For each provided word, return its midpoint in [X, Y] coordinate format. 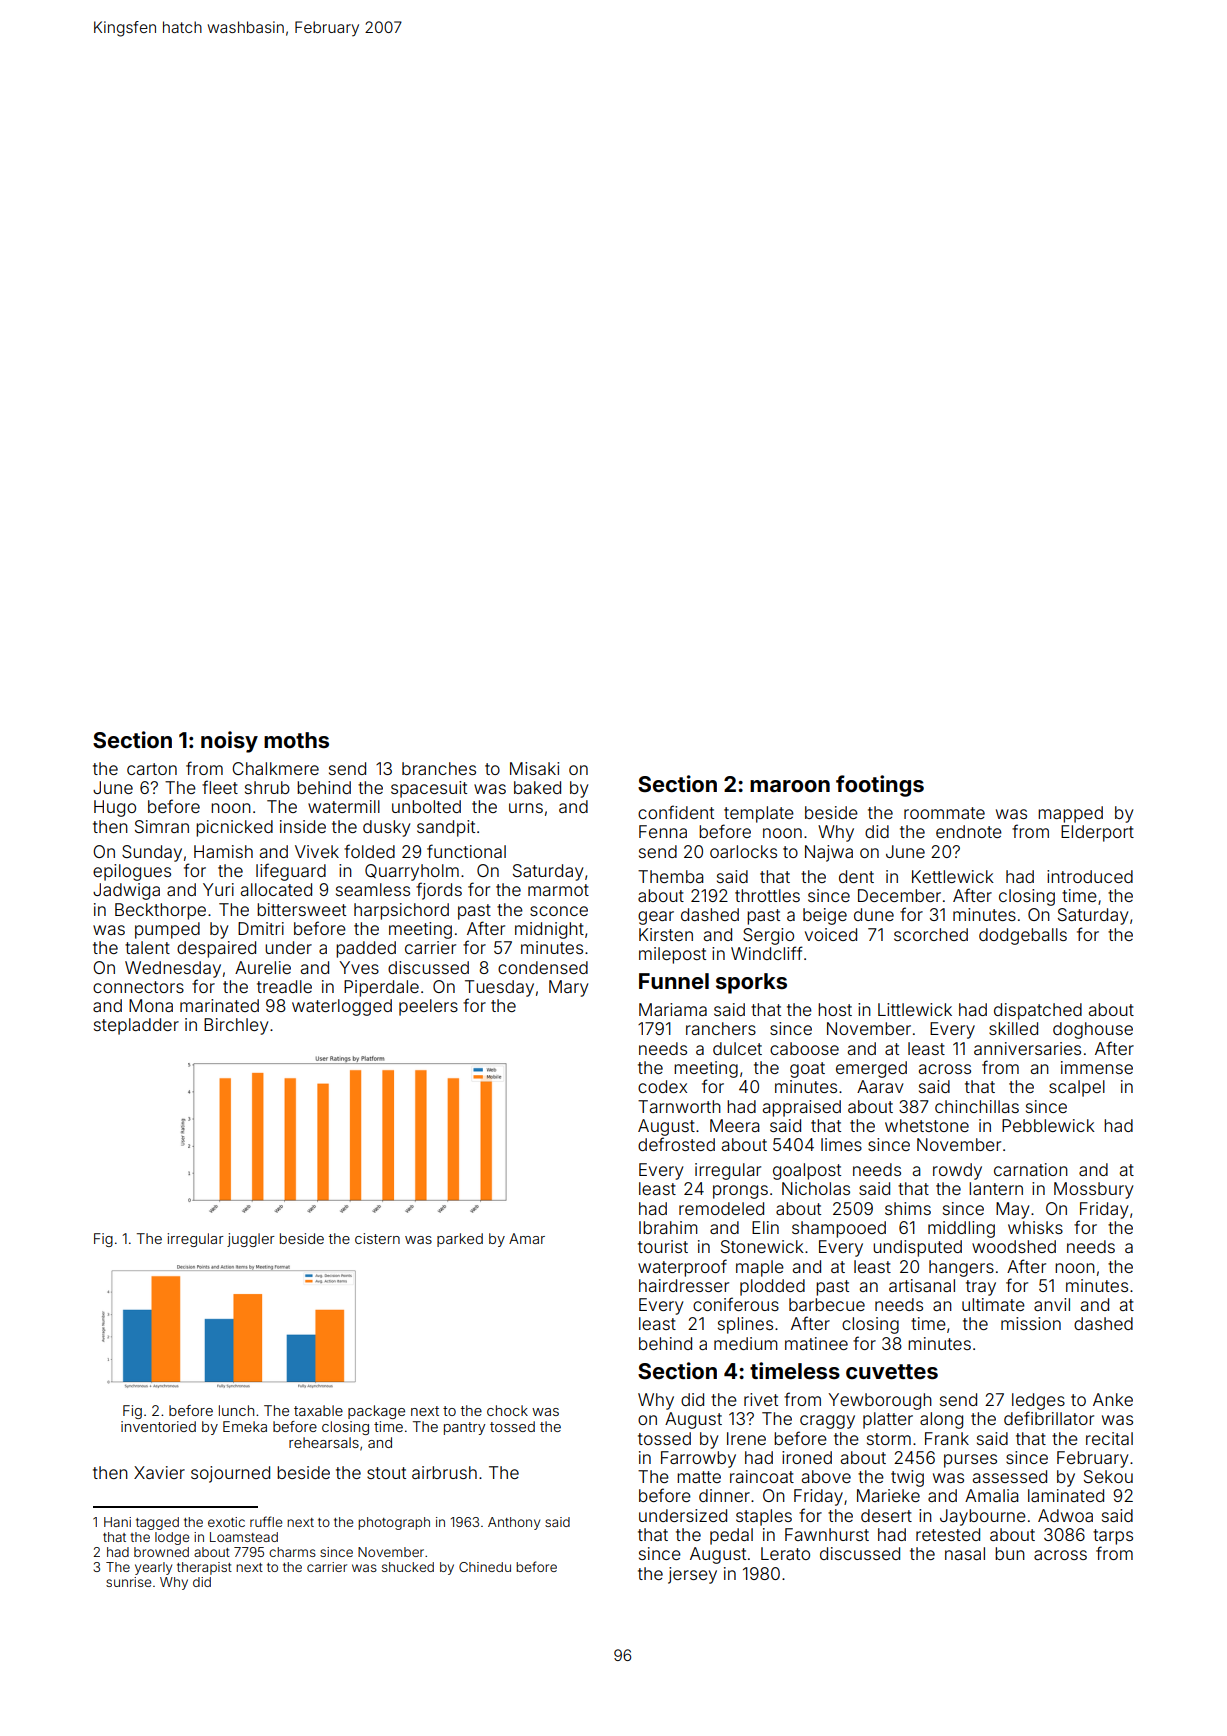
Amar [527, 1238]
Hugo [115, 808]
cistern [377, 1238]
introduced [1090, 876]
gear [656, 918]
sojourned [230, 1474]
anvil [1052, 1304]
